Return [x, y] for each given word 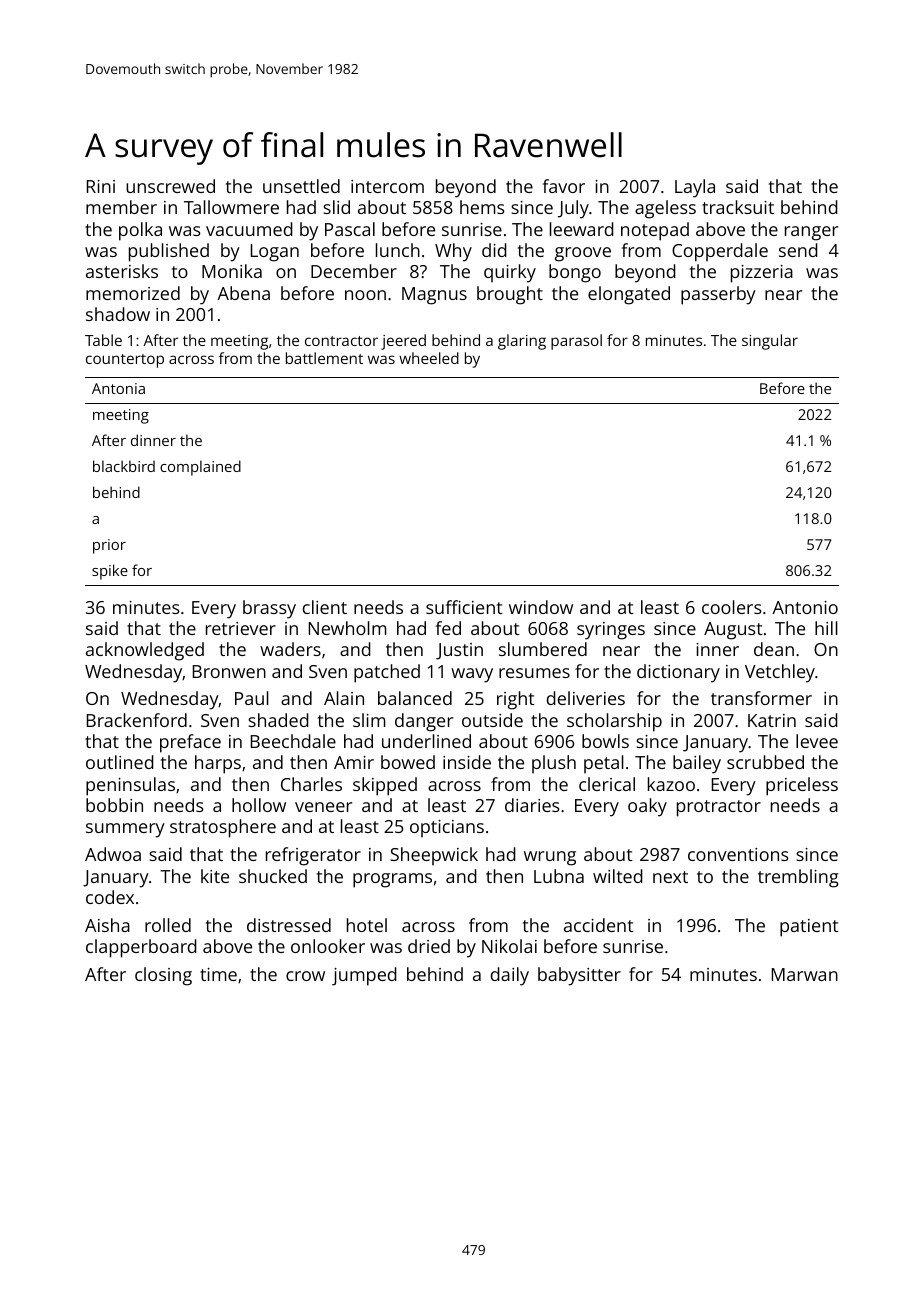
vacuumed [249, 229]
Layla [695, 188]
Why [453, 252]
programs [392, 880]
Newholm [348, 628]
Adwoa [113, 854]
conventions [738, 854]
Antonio [805, 607]
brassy [269, 609]
